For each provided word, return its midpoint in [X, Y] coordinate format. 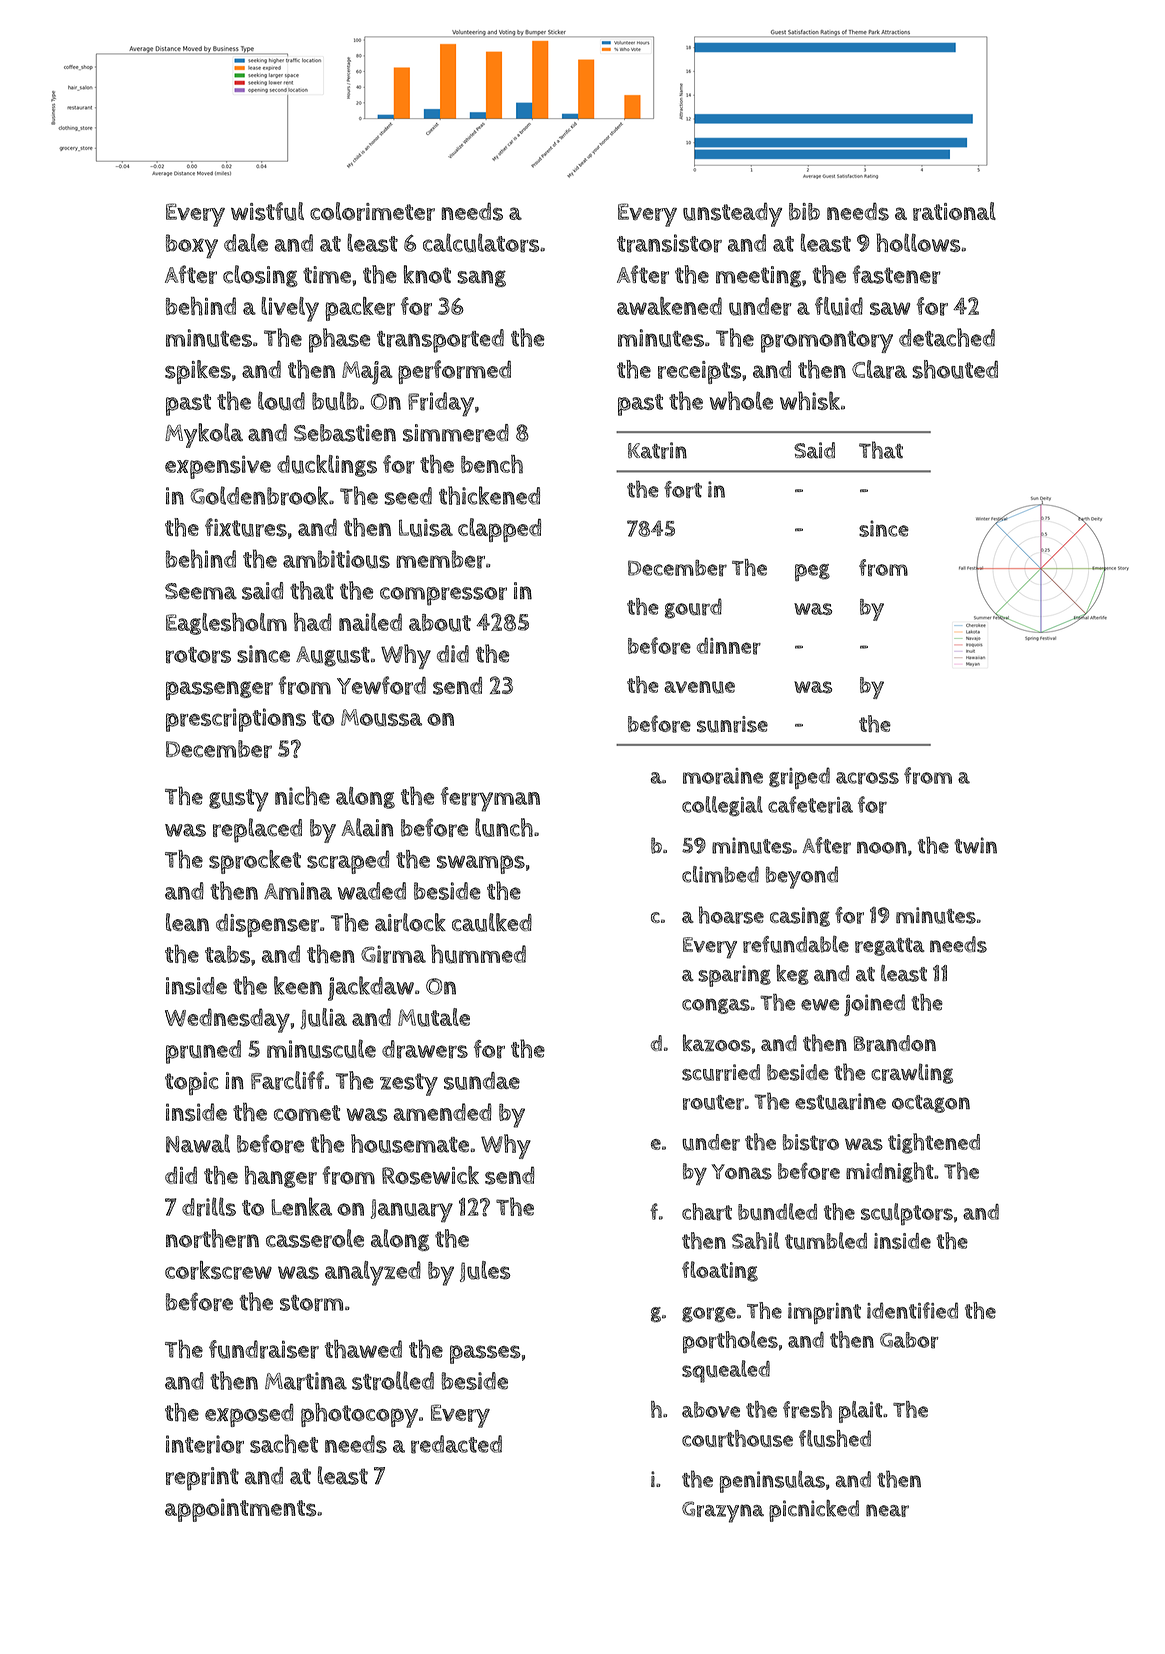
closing [260, 276]
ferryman [490, 799]
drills [209, 1207]
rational [954, 211]
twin [975, 845]
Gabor [909, 1340]
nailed [370, 622]
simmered [456, 433]
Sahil [756, 1240]
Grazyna [723, 1512]
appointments [241, 1510]
